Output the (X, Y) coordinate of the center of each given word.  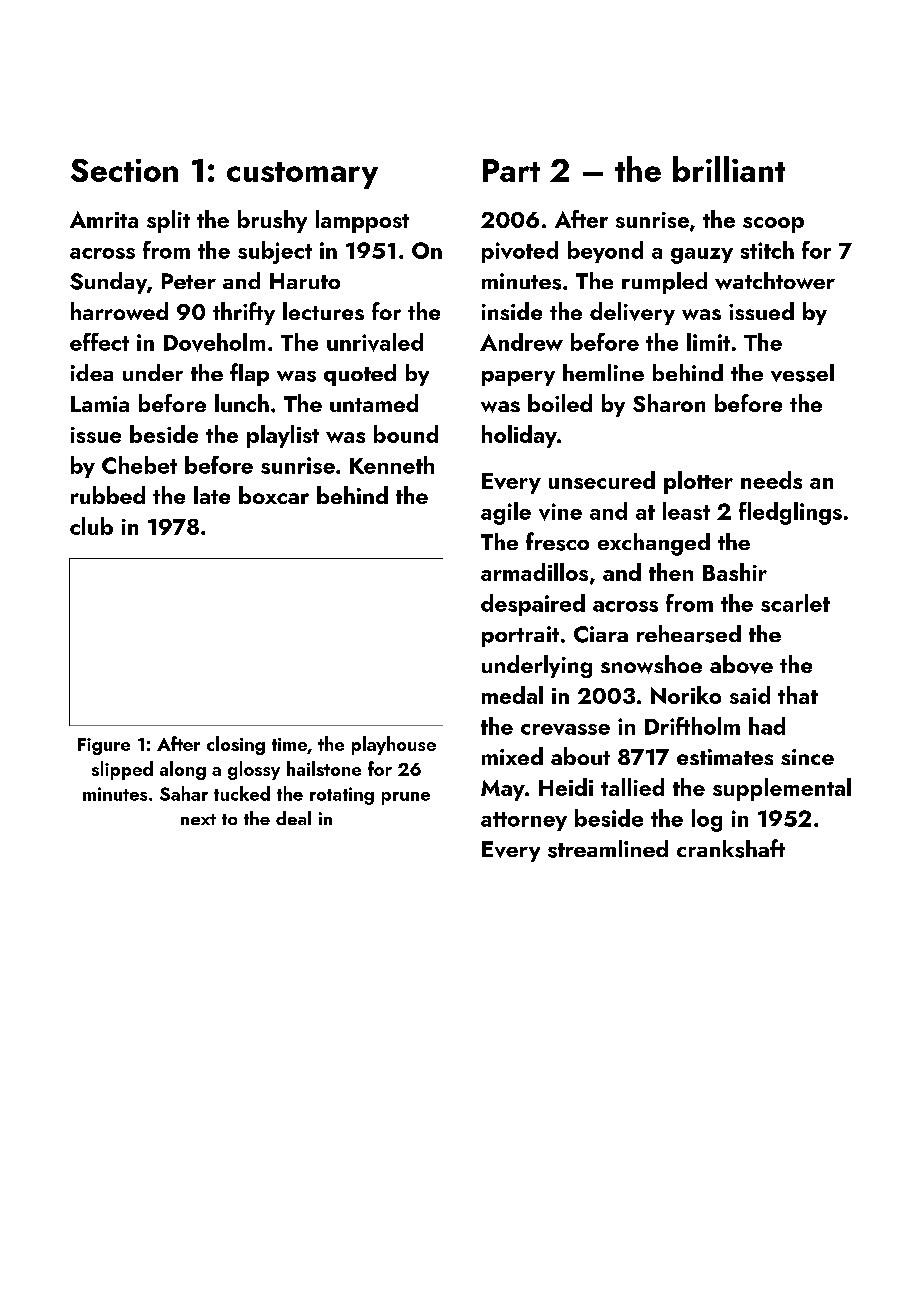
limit (708, 342)
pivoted (520, 252)
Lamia (100, 404)
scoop (773, 225)
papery (518, 378)
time (289, 744)
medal (512, 695)
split (168, 221)
